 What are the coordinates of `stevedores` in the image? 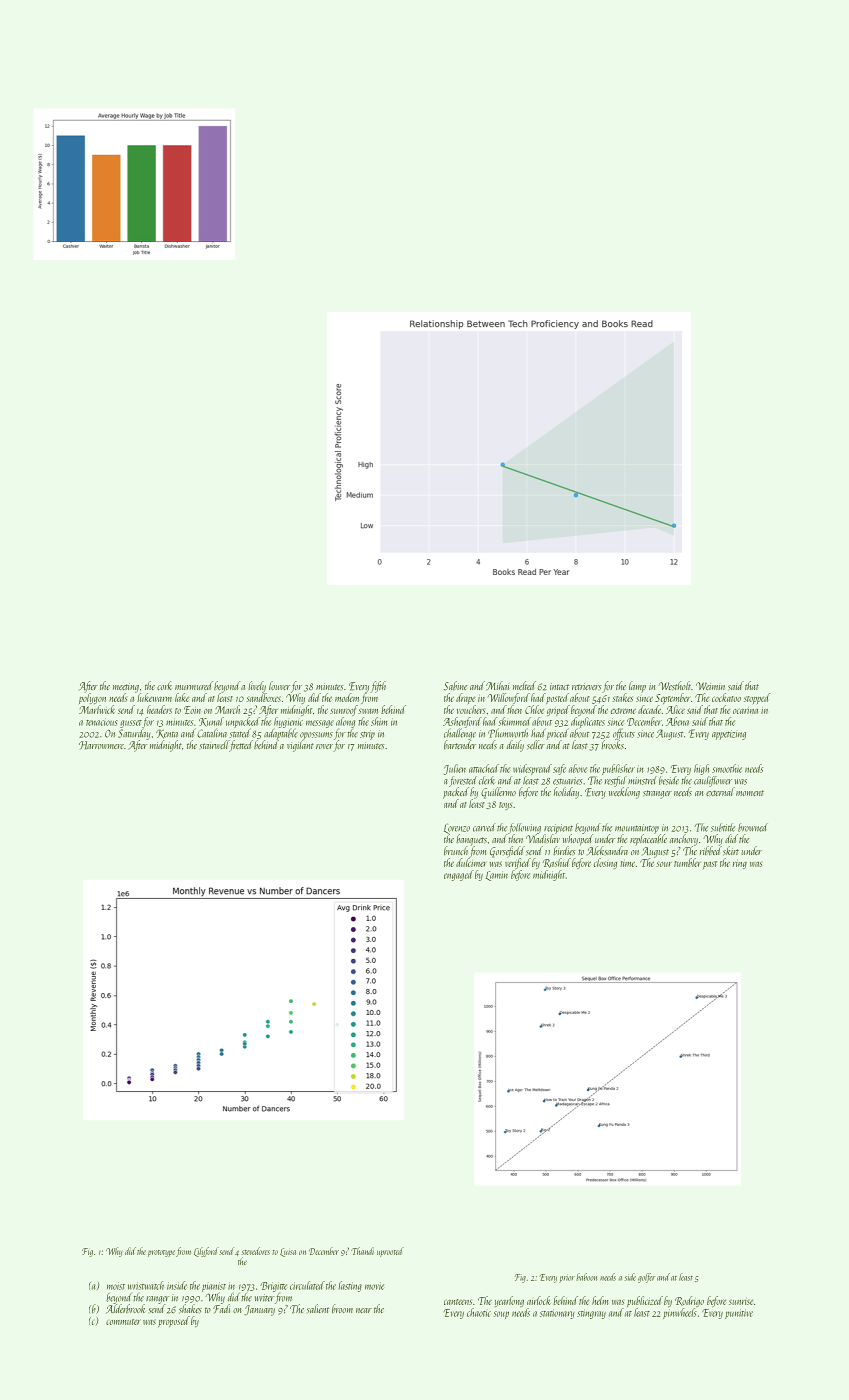 It's located at (256, 1251).
